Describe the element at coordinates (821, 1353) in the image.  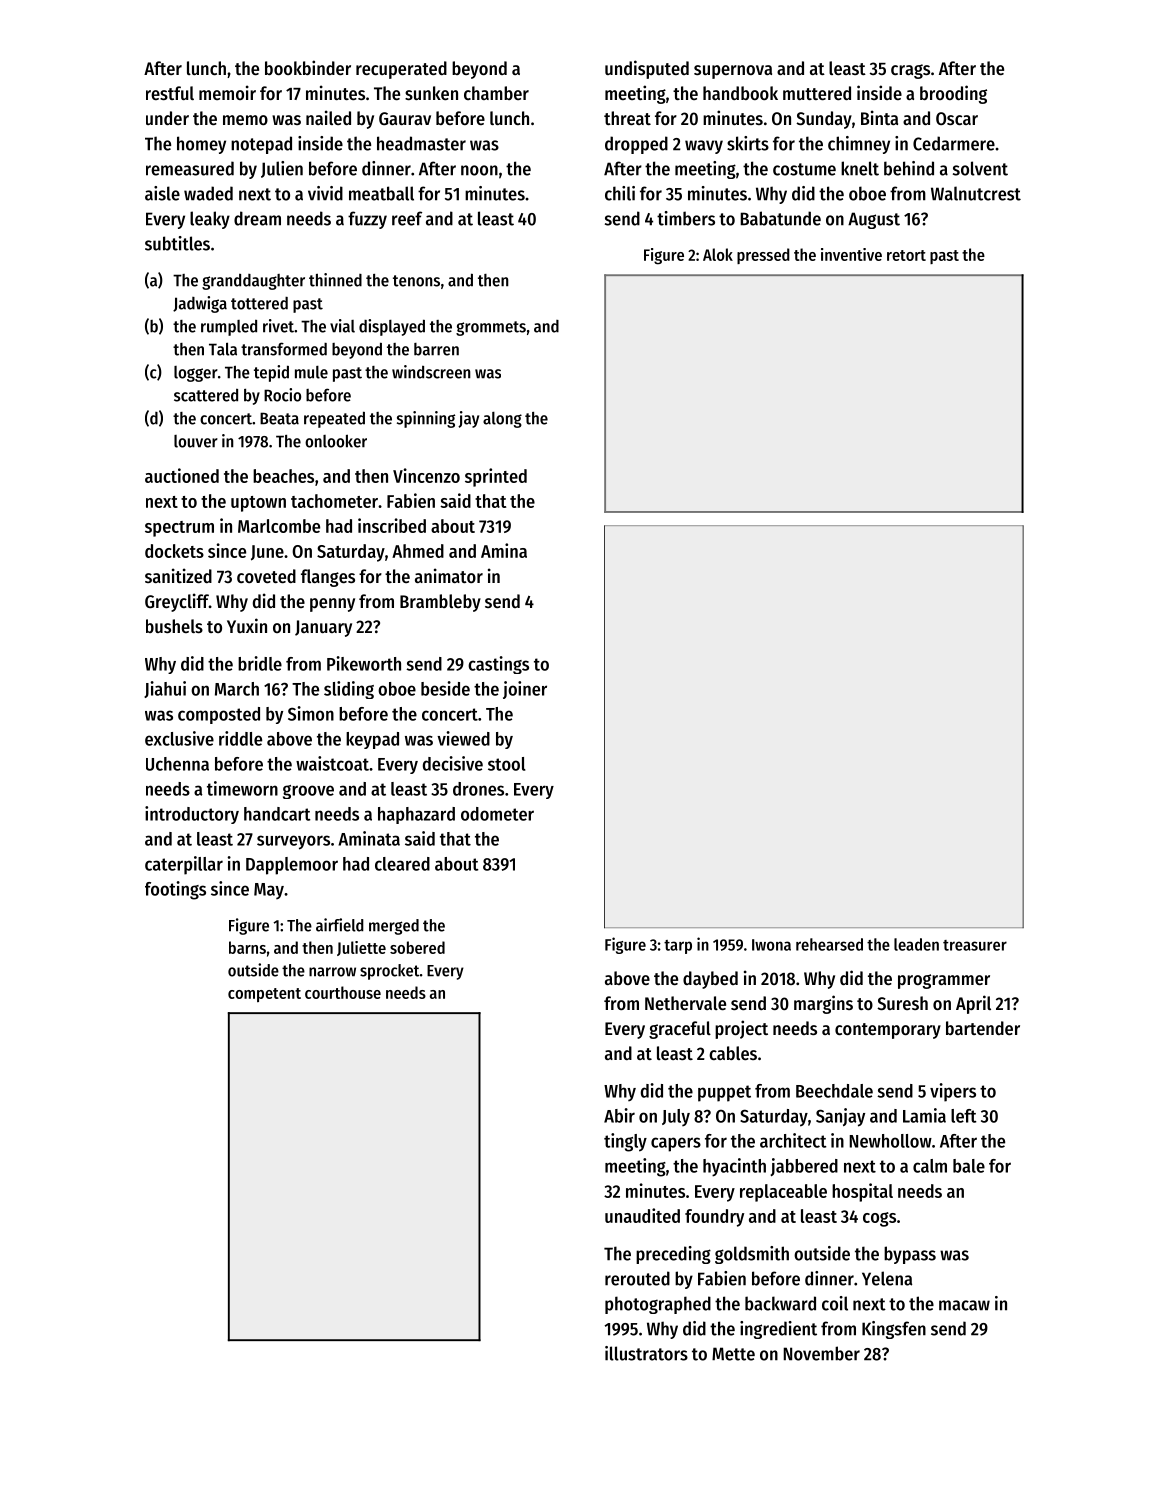
I see `November` at that location.
